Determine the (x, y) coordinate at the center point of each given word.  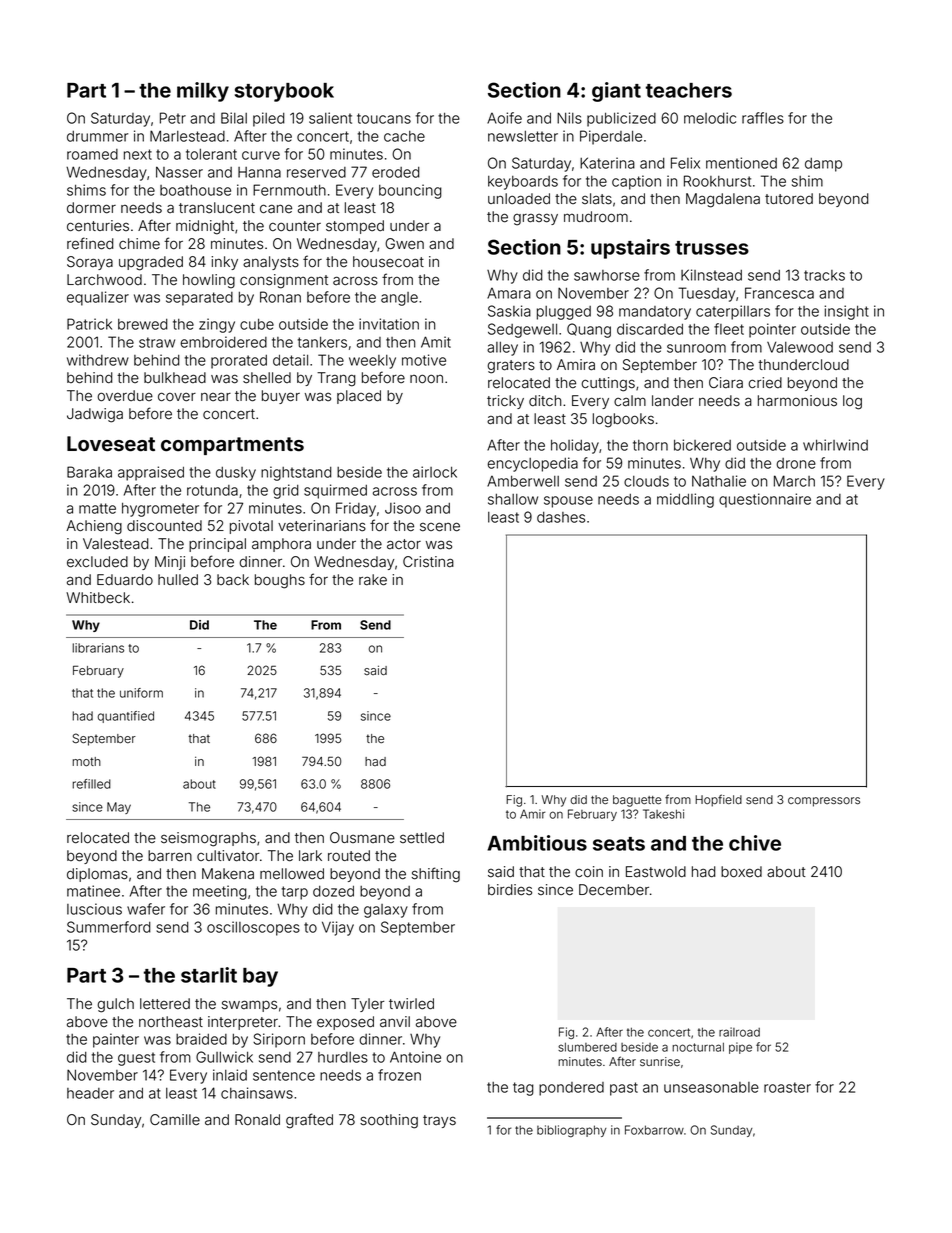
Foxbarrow (654, 1130)
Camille (175, 1120)
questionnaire (765, 500)
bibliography (572, 1131)
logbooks (623, 420)
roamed (92, 154)
